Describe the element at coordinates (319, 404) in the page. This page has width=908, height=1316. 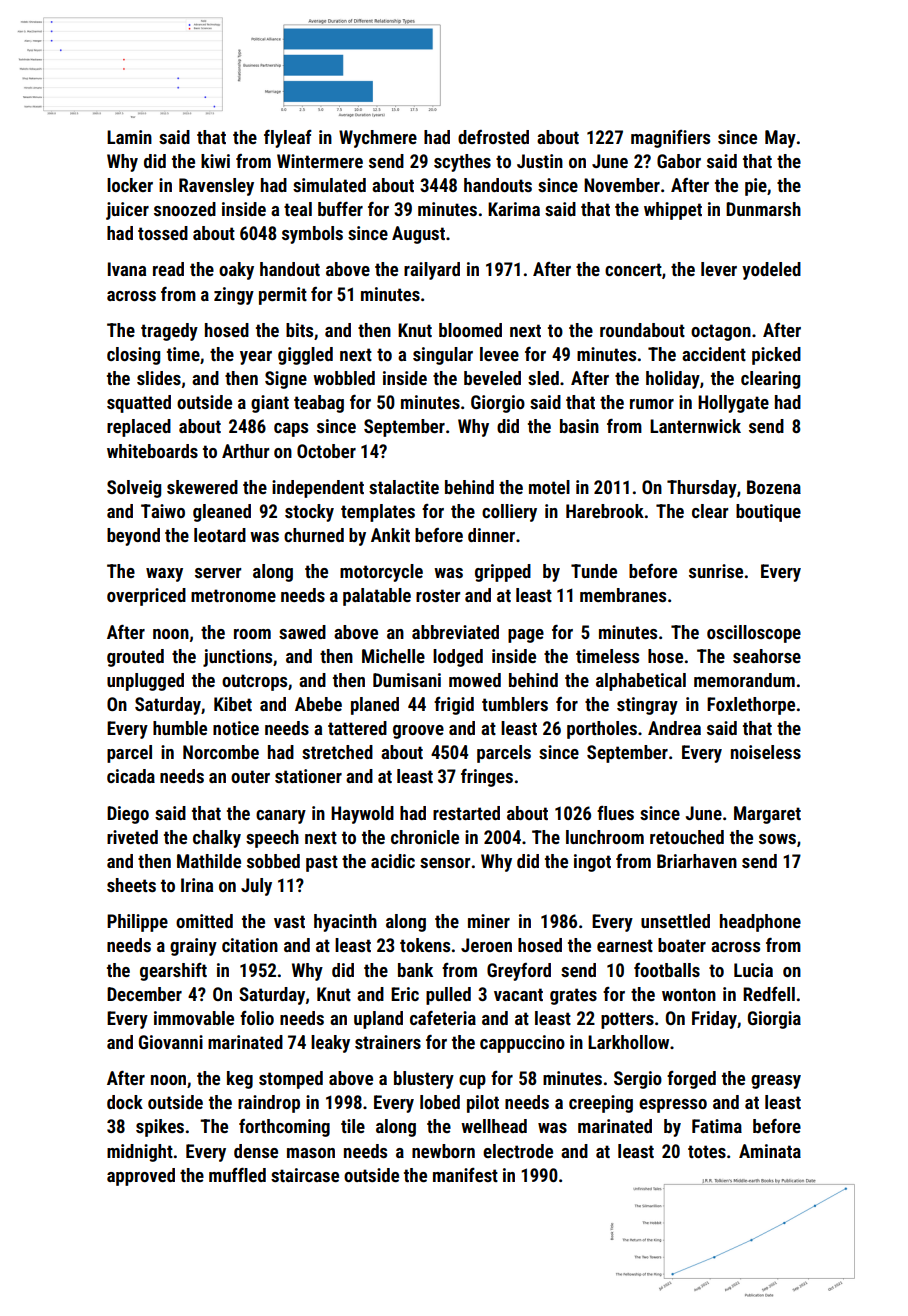
I see `teabag` at that location.
